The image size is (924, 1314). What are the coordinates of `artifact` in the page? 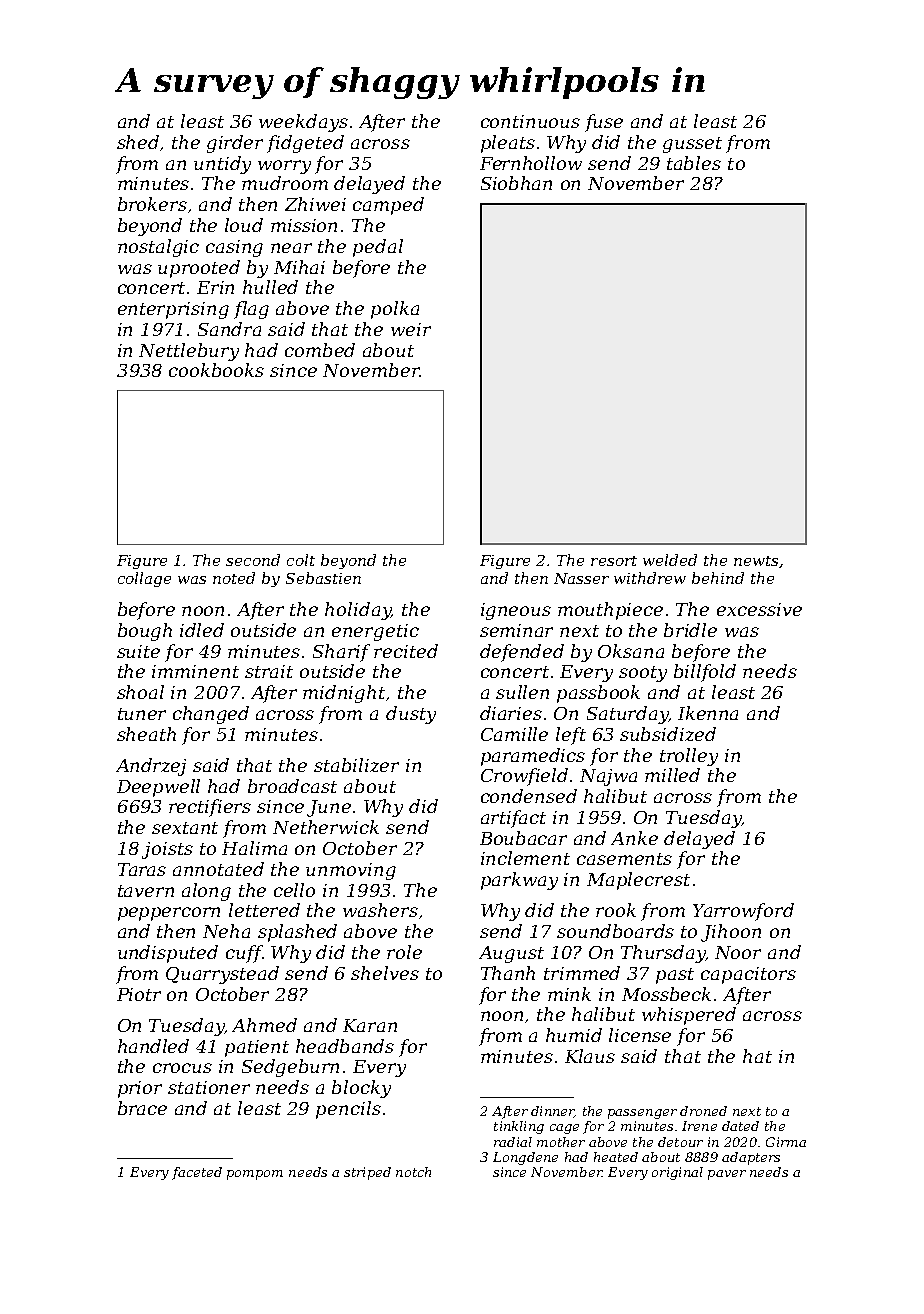 It's located at (513, 819).
